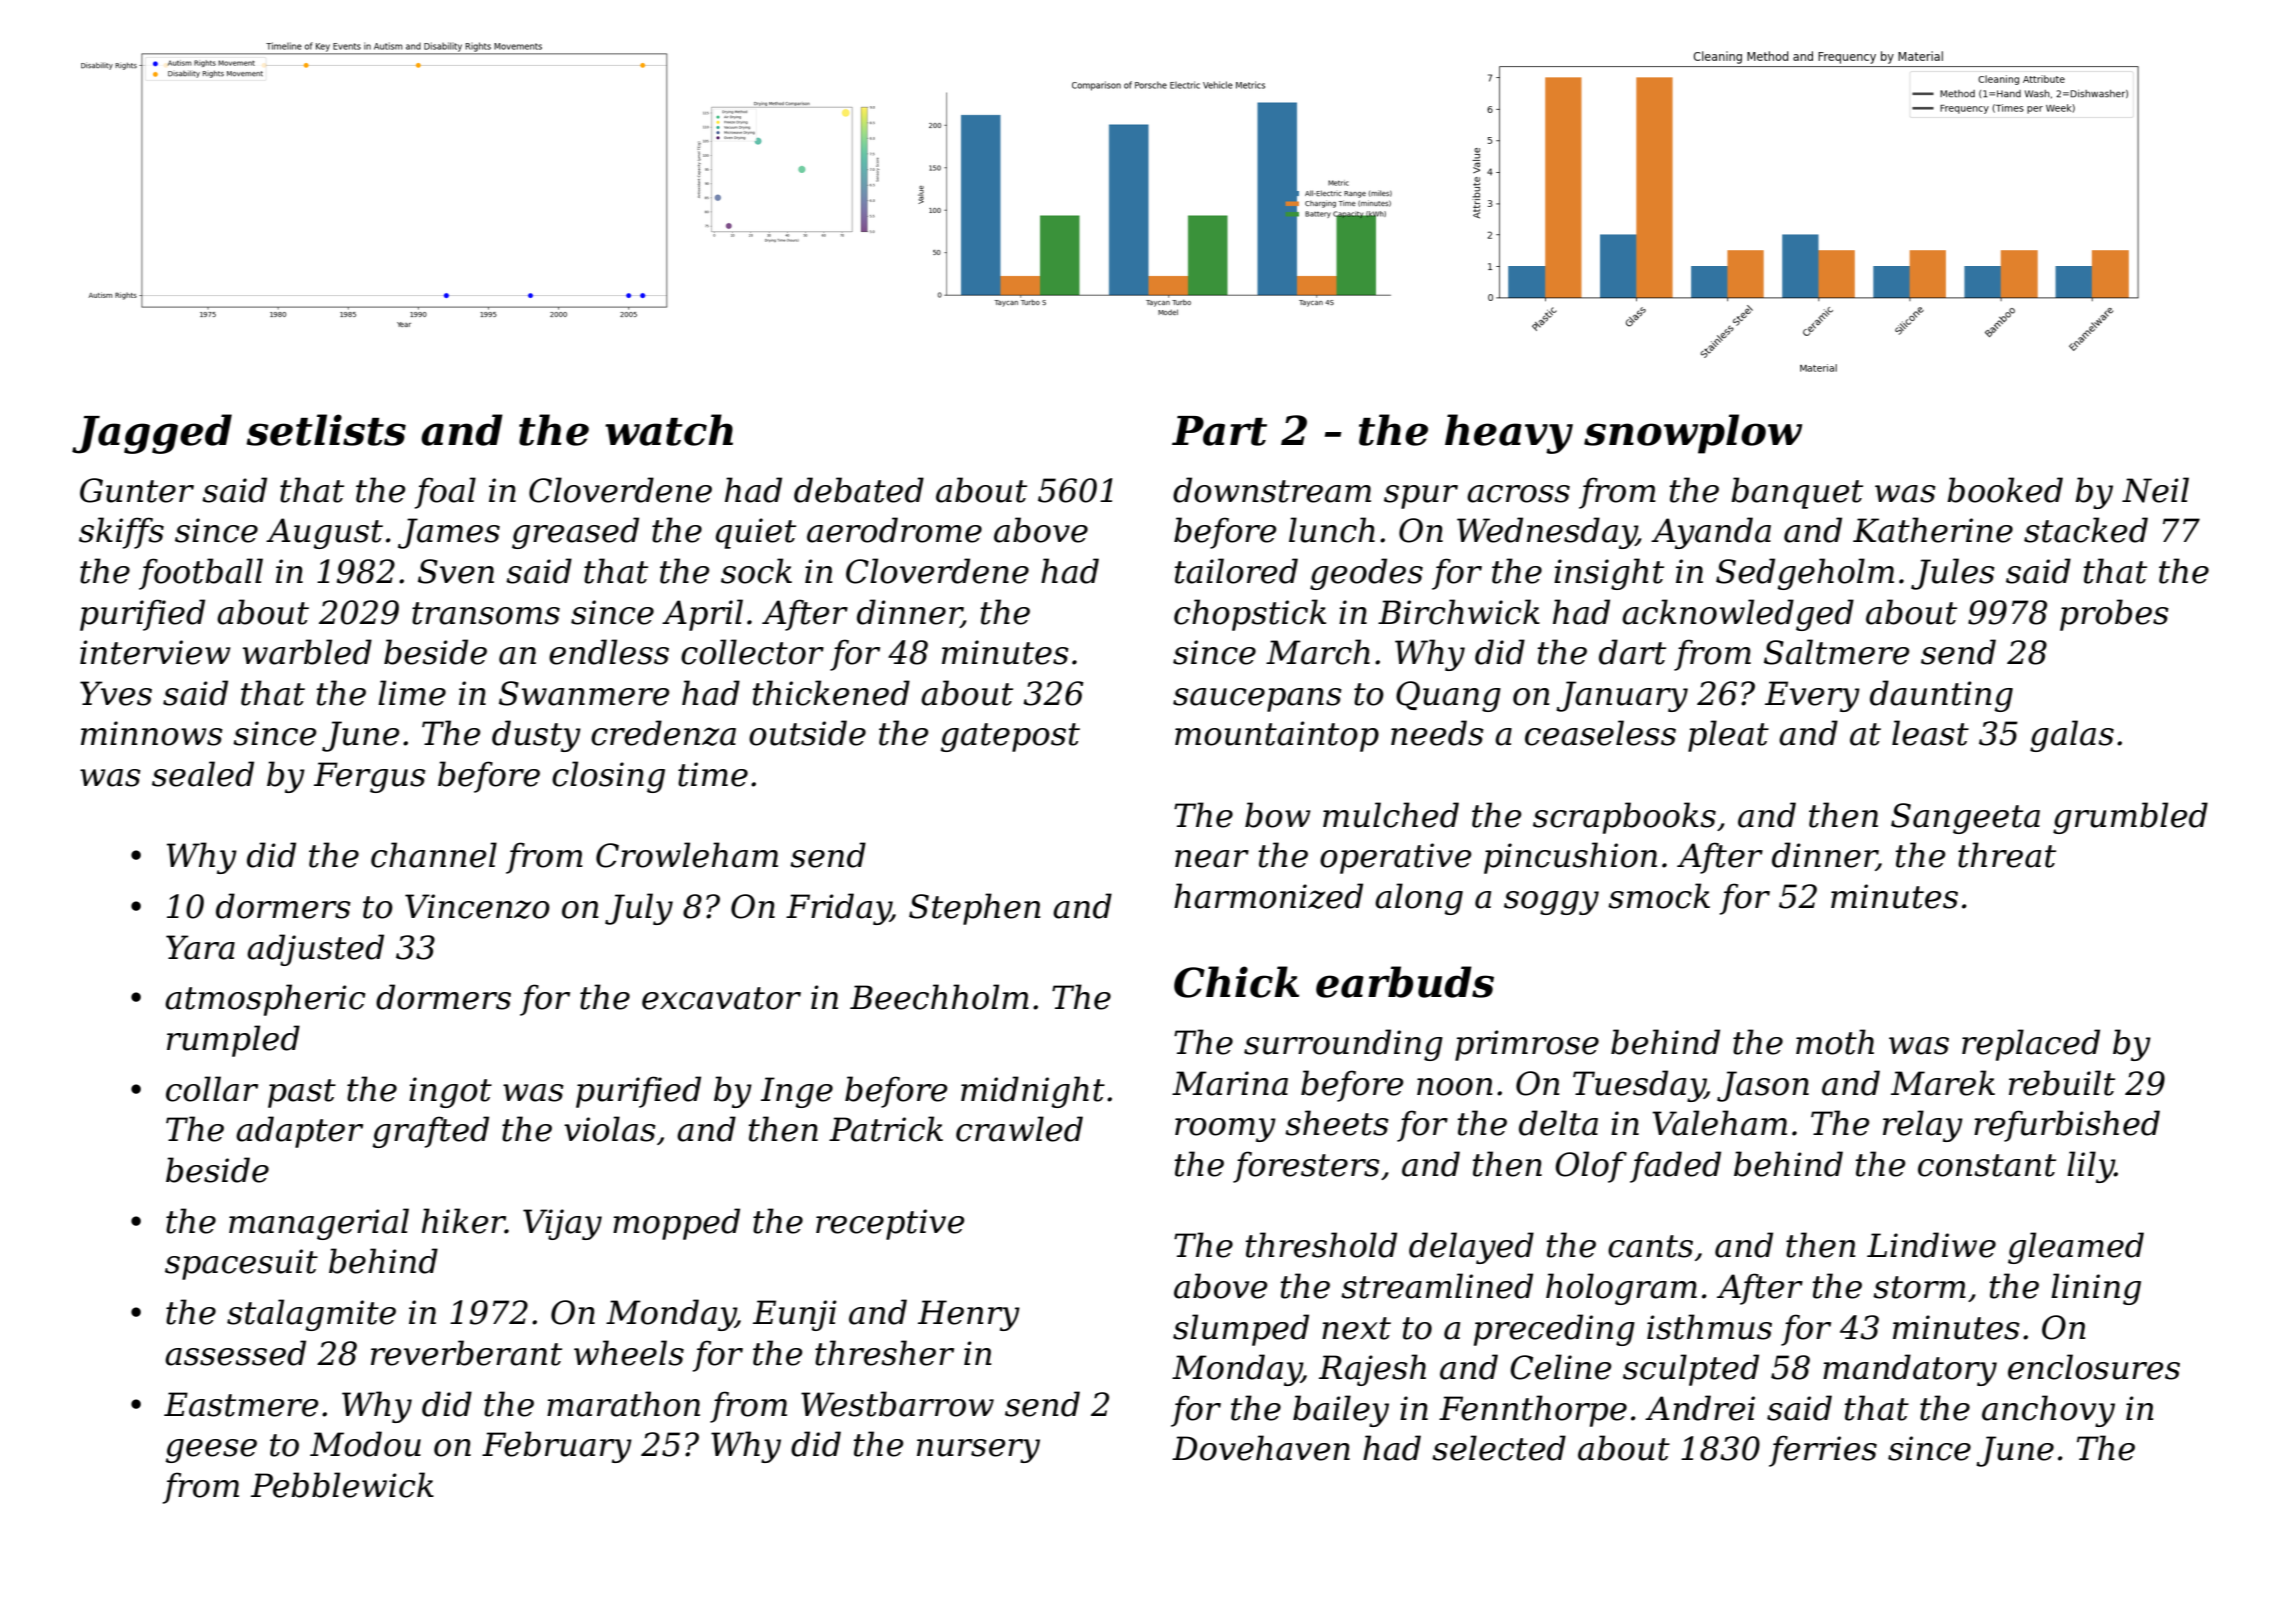 The image size is (2292, 1620). I want to click on Vincenzo, so click(477, 906).
